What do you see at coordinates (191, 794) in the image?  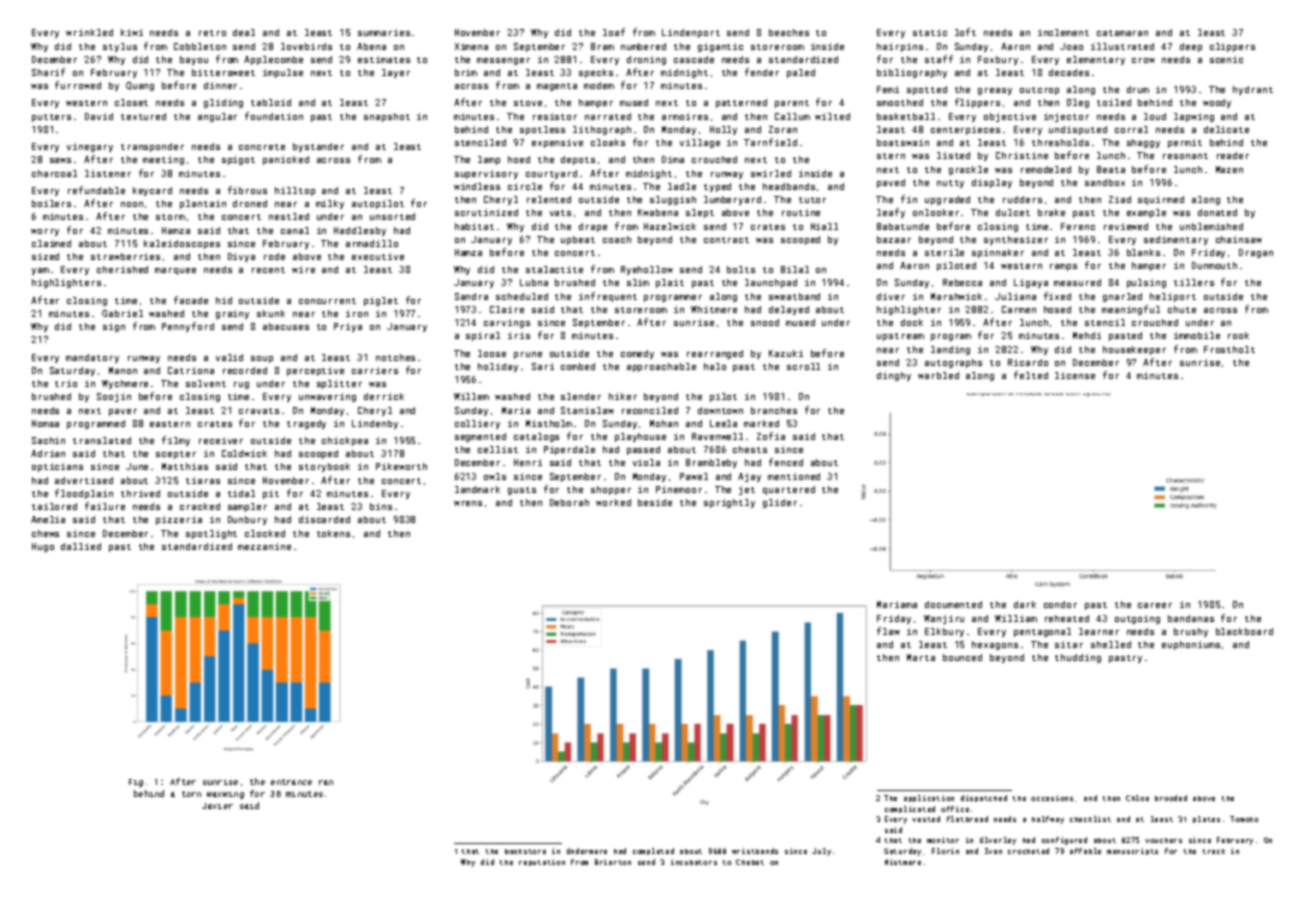 I see `torn` at bounding box center [191, 794].
